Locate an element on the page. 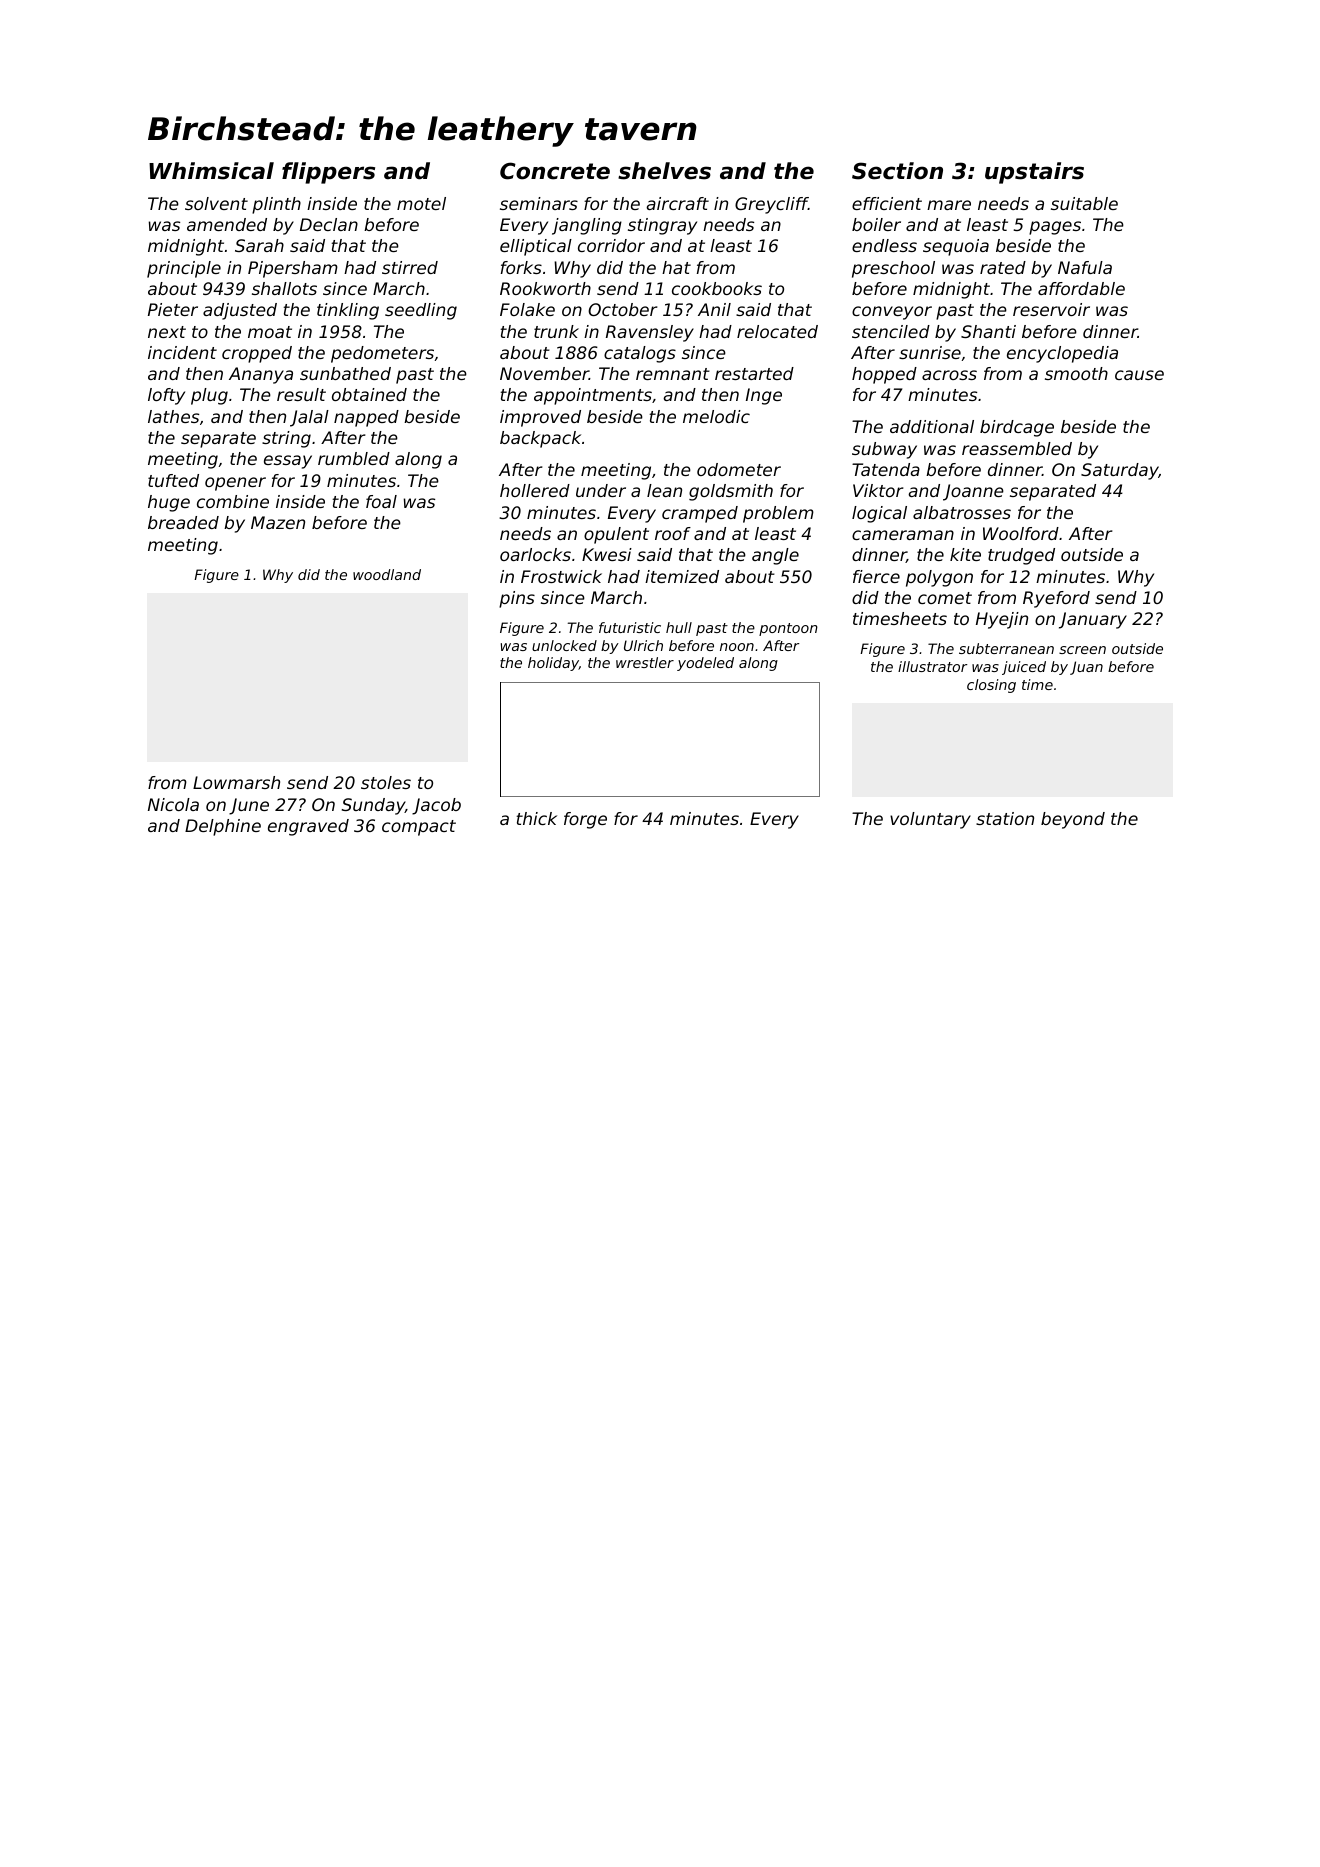  Whimsical is located at coordinates (211, 171).
